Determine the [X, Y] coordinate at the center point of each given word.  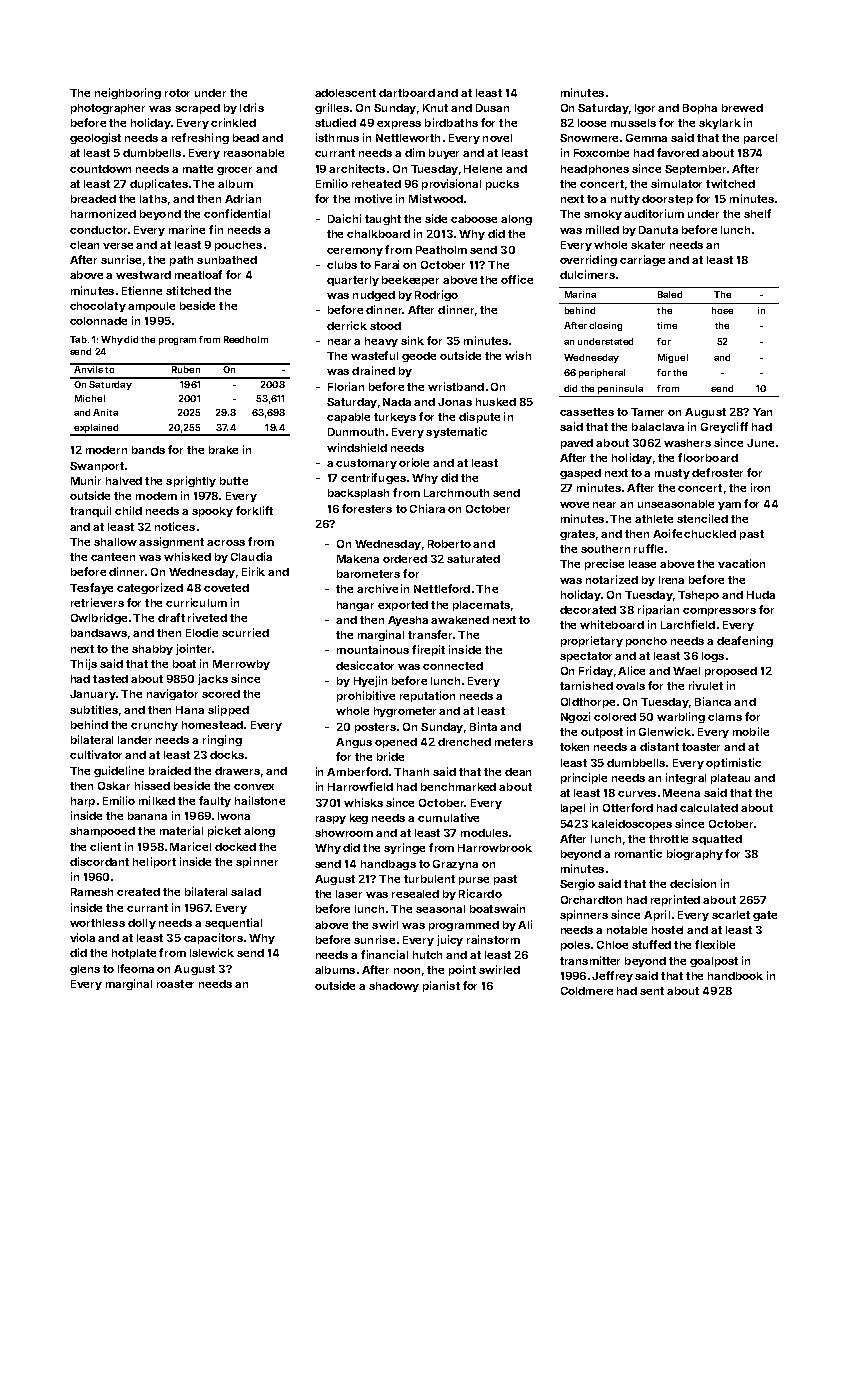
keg [359, 819]
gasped [580, 474]
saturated [473, 559]
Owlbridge [99, 618]
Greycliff [724, 427]
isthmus [337, 137]
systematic [456, 432]
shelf [757, 213]
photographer [108, 109]
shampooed [102, 832]
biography [695, 854]
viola [82, 937]
